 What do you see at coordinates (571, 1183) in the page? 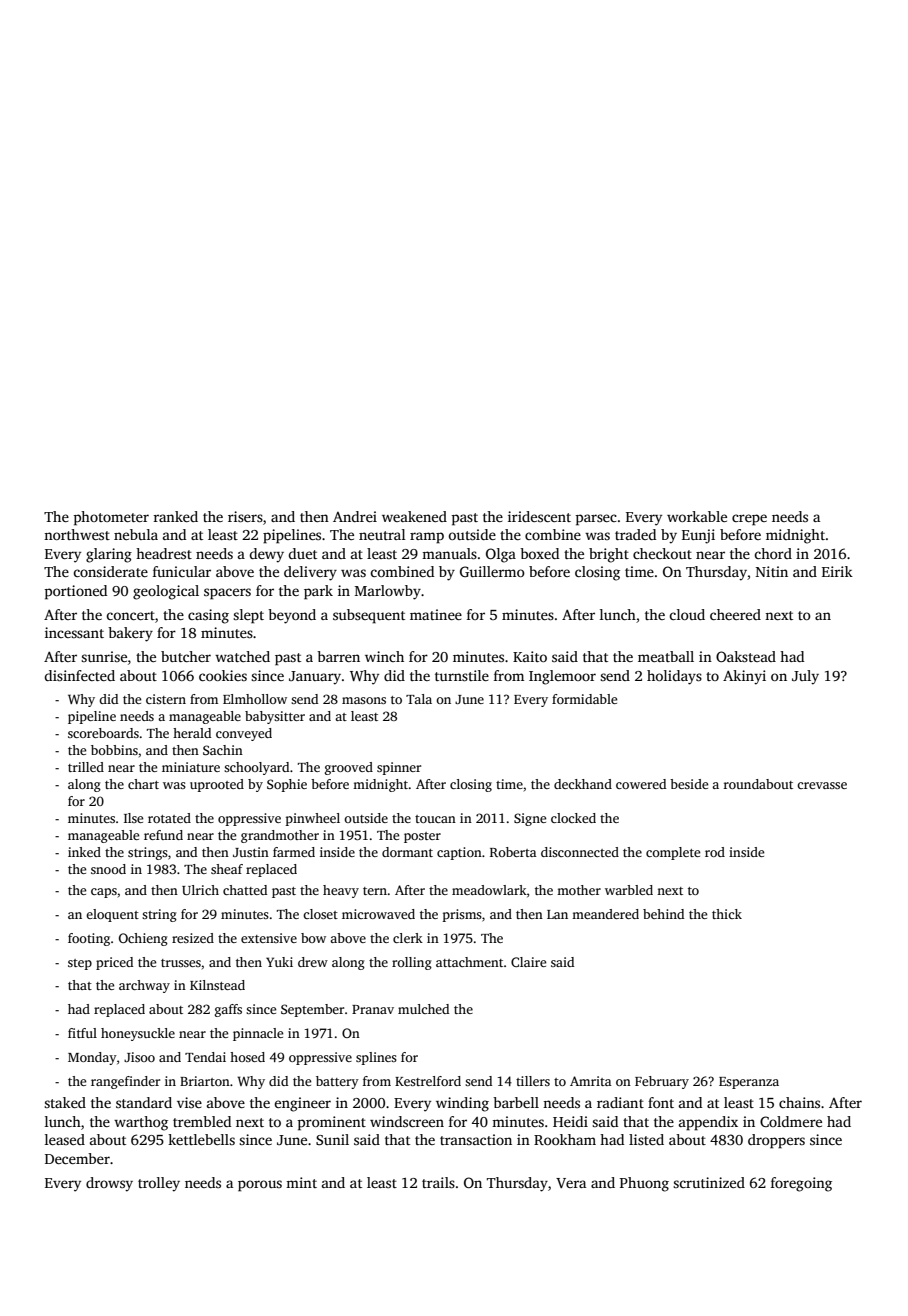
I see `Vera` at bounding box center [571, 1183].
